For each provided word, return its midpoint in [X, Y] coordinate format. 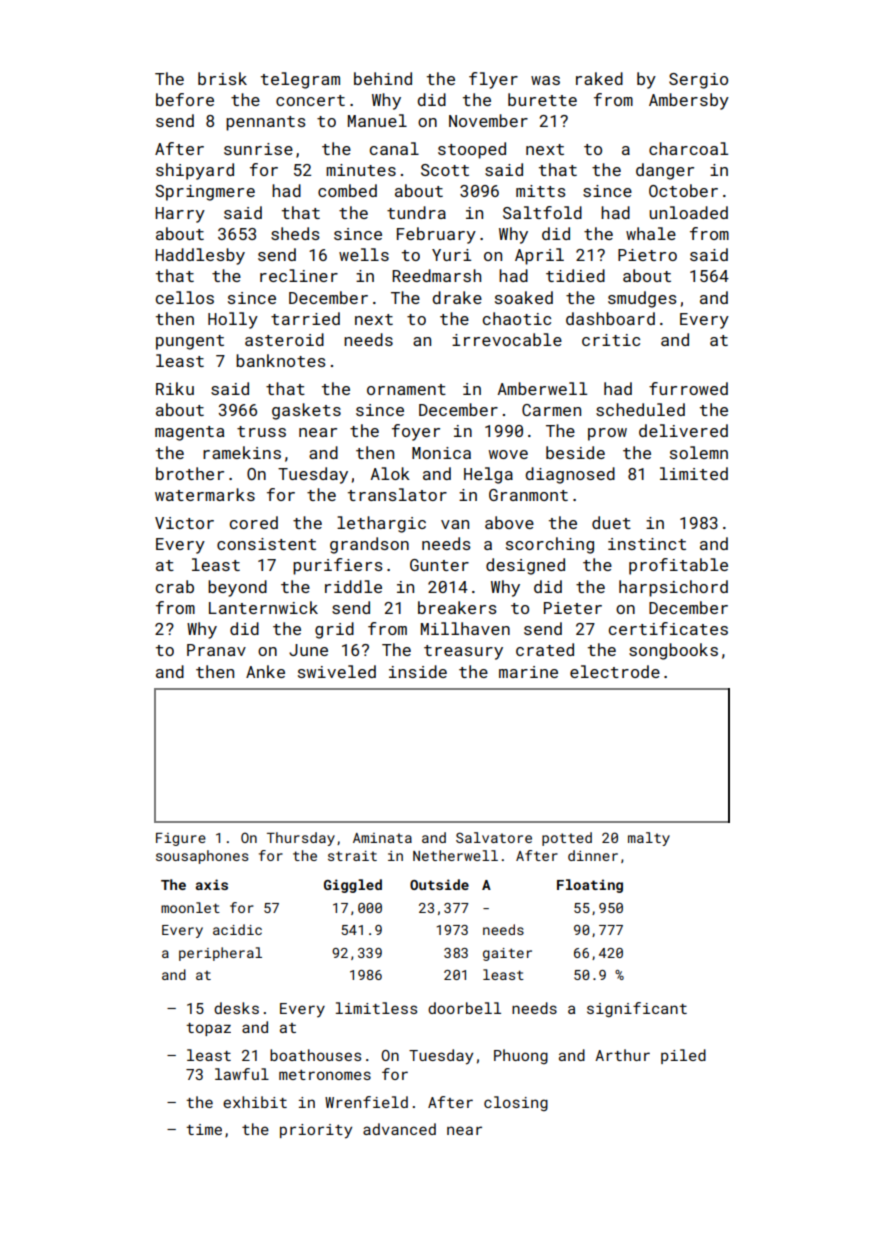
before [185, 99]
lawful [242, 1074]
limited [694, 473]
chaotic [517, 318]
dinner [593, 855]
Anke [265, 671]
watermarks [205, 494]
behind [383, 78]
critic [611, 340]
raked [599, 78]
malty [649, 839]
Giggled [353, 886]
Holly [233, 320]
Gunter [439, 565]
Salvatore [494, 837]
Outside [439, 884]
